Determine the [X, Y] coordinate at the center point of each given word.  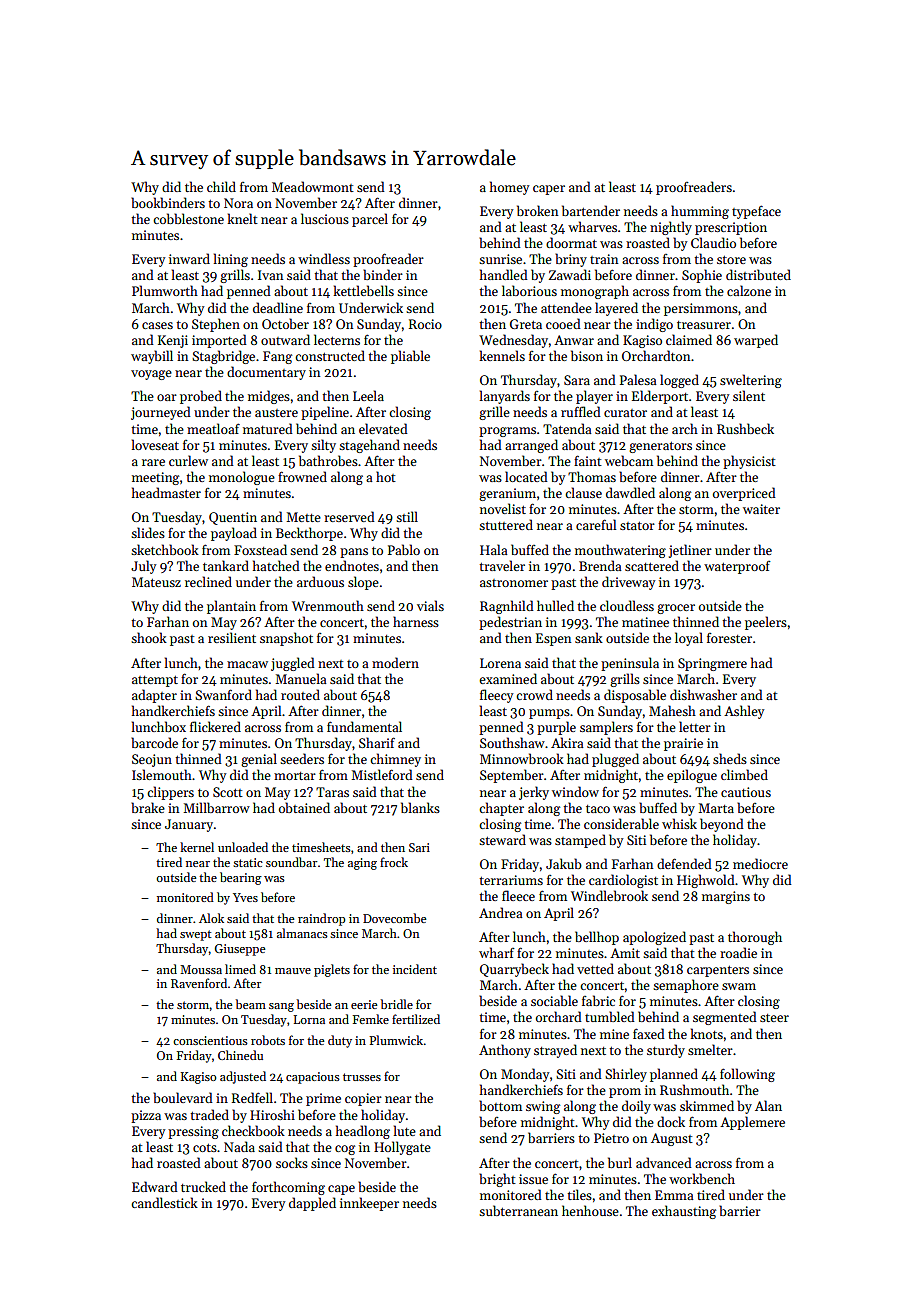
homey [509, 188]
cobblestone [188, 218]
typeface [756, 212]
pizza [146, 1116]
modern [395, 662]
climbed [744, 774]
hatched [276, 565]
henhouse [590, 1210]
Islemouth [162, 774]
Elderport [660, 397]
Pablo [404, 549]
